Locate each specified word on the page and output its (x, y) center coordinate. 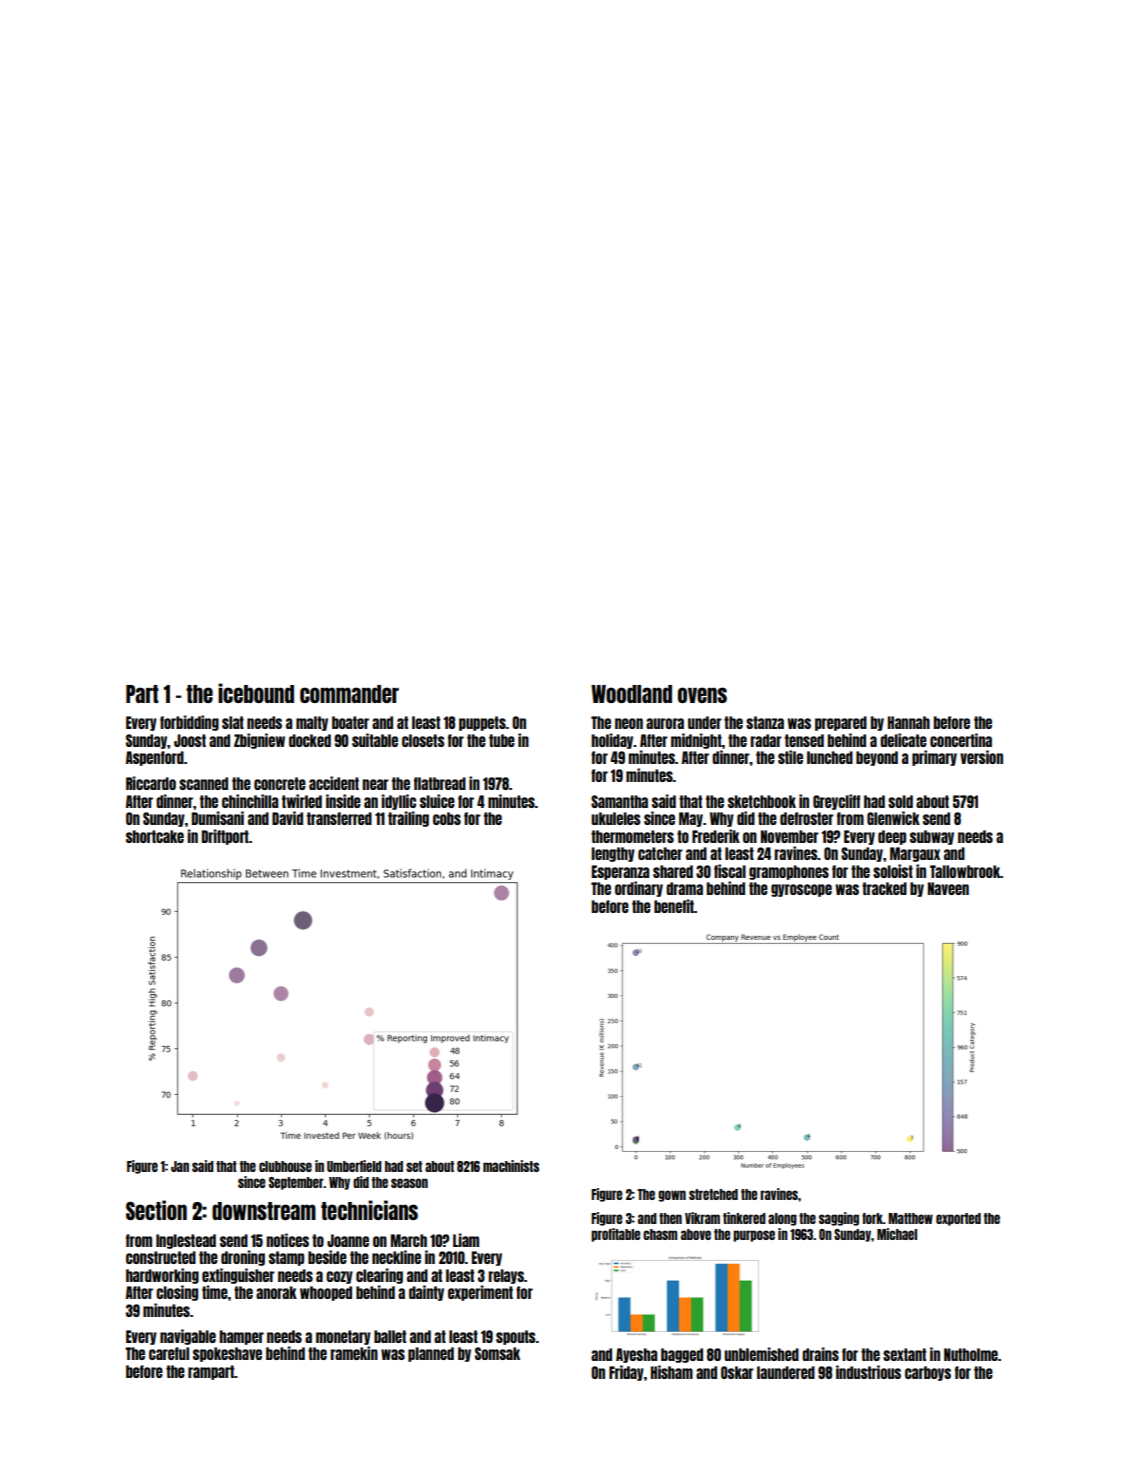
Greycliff (836, 802)
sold (900, 801)
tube (502, 740)
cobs (447, 818)
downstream (264, 1211)
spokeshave (227, 1354)
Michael (897, 1234)
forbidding (189, 723)
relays (506, 1276)
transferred (339, 818)
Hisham (672, 1372)
